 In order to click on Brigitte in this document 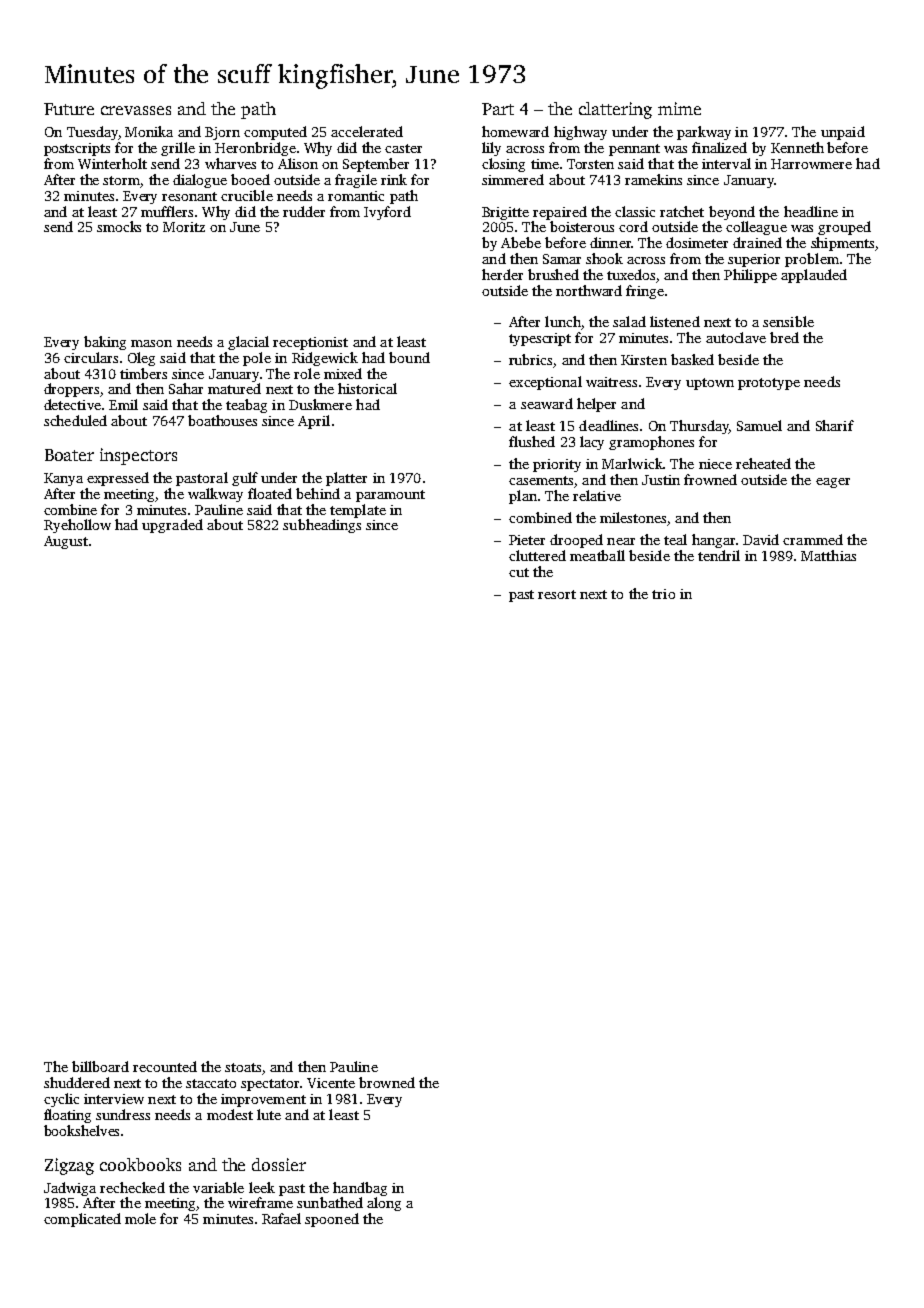, I will do `click(505, 213)`.
